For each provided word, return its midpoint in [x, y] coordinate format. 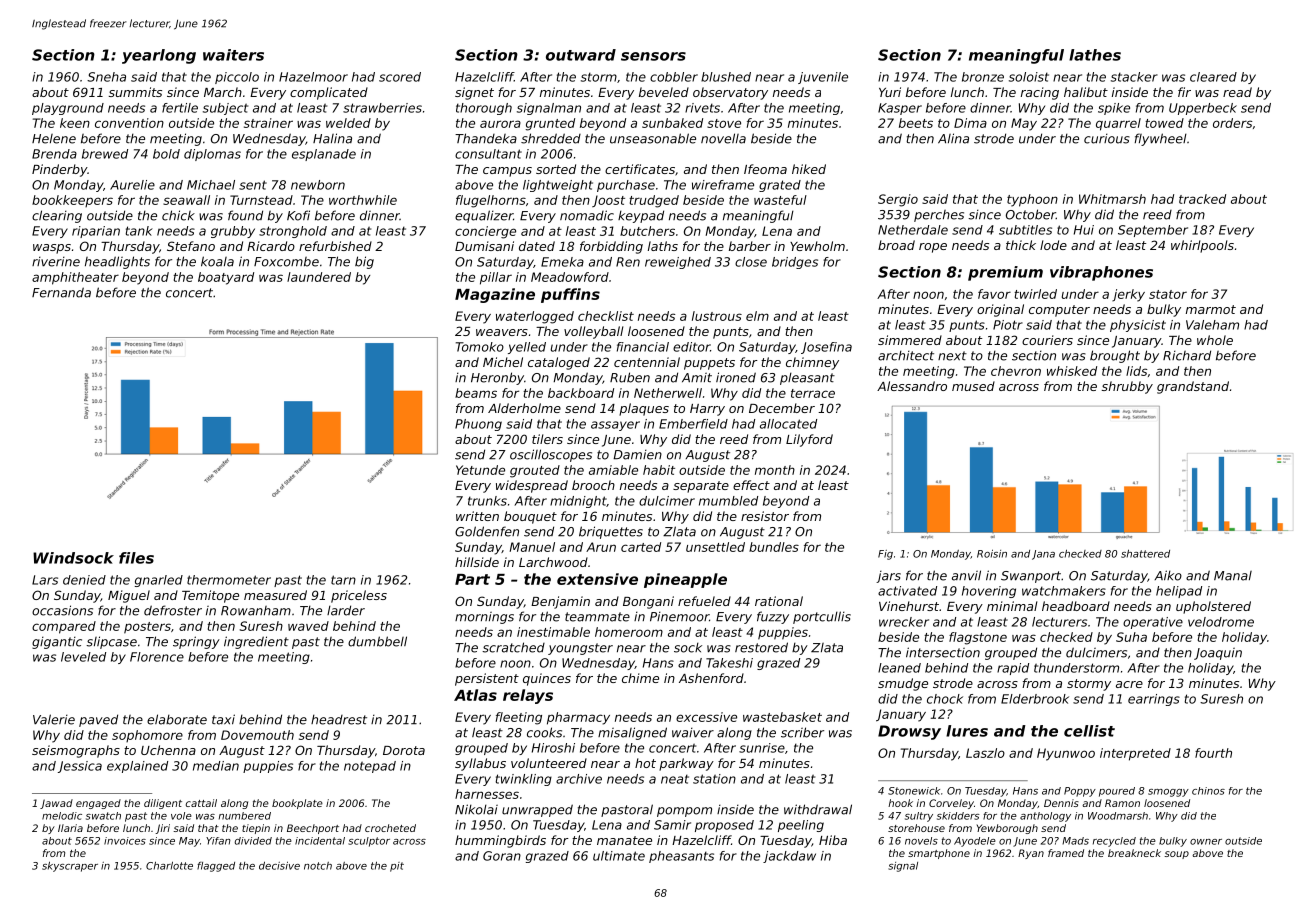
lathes [1095, 55]
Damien [637, 455]
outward [581, 55]
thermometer [229, 580]
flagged [216, 867]
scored [400, 77]
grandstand [1193, 387]
